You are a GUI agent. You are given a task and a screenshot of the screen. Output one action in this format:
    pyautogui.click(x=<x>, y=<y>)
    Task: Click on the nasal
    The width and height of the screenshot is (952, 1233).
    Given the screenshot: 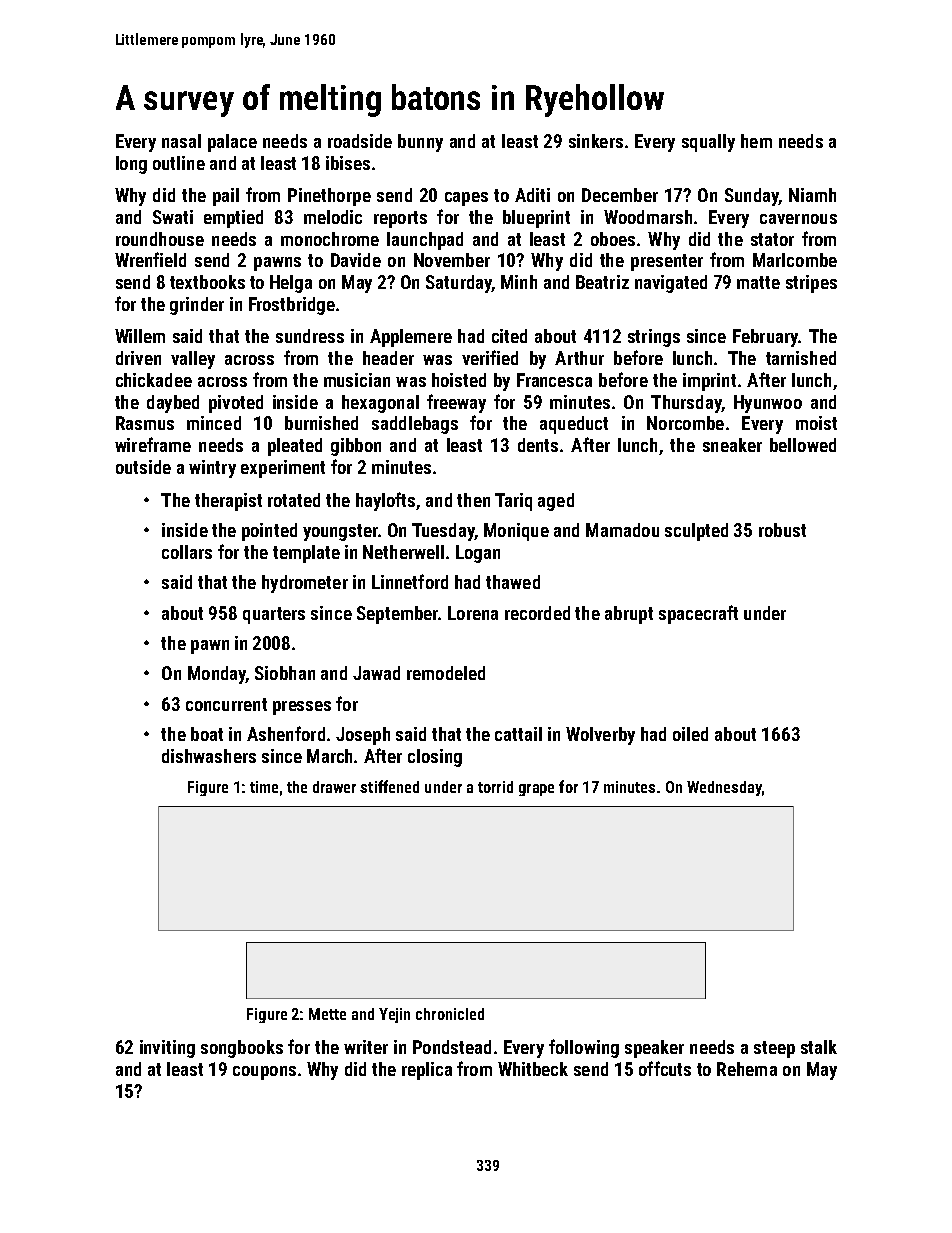 What is the action you would take?
    pyautogui.click(x=181, y=141)
